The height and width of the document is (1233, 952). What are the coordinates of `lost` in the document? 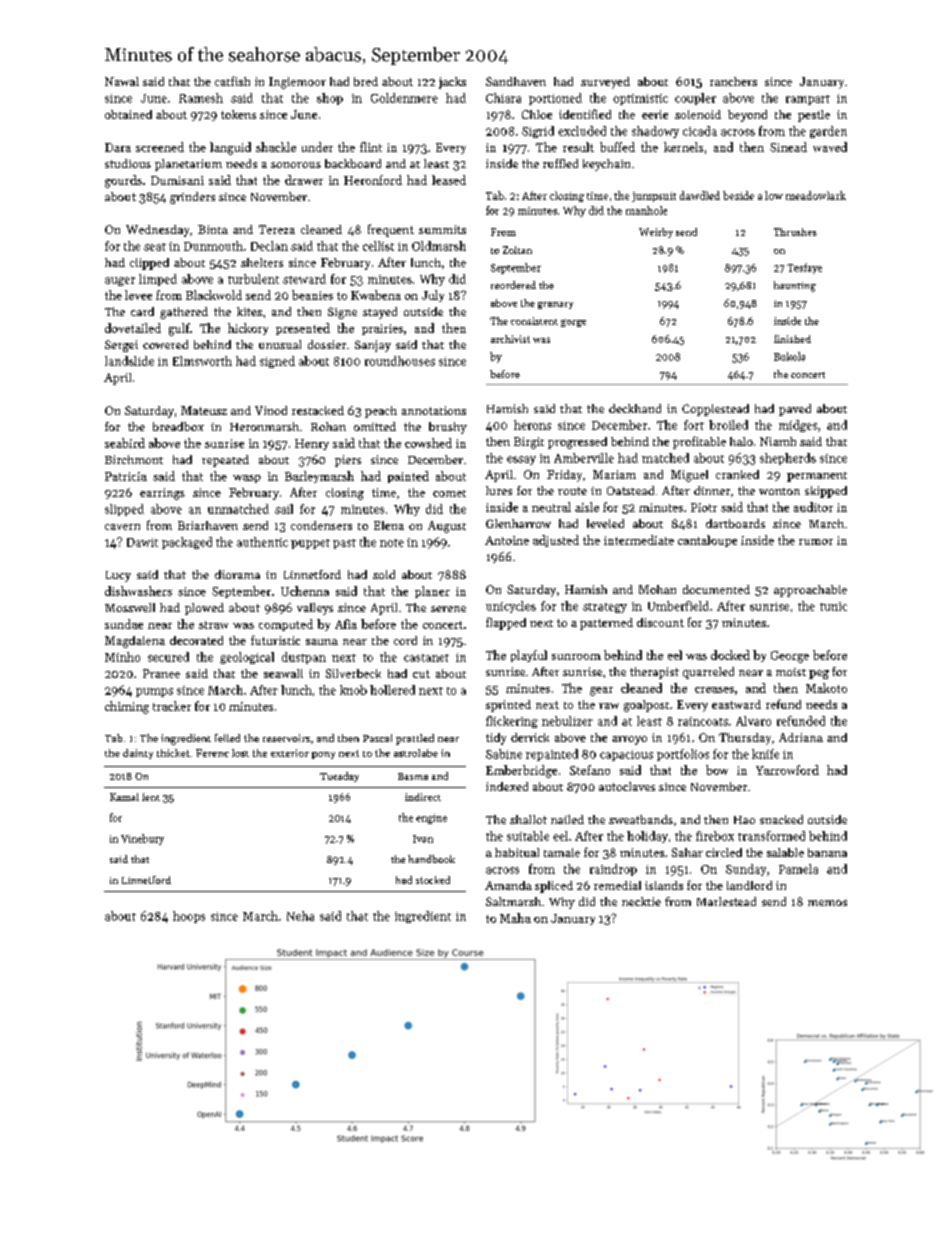 It's located at (240, 753).
